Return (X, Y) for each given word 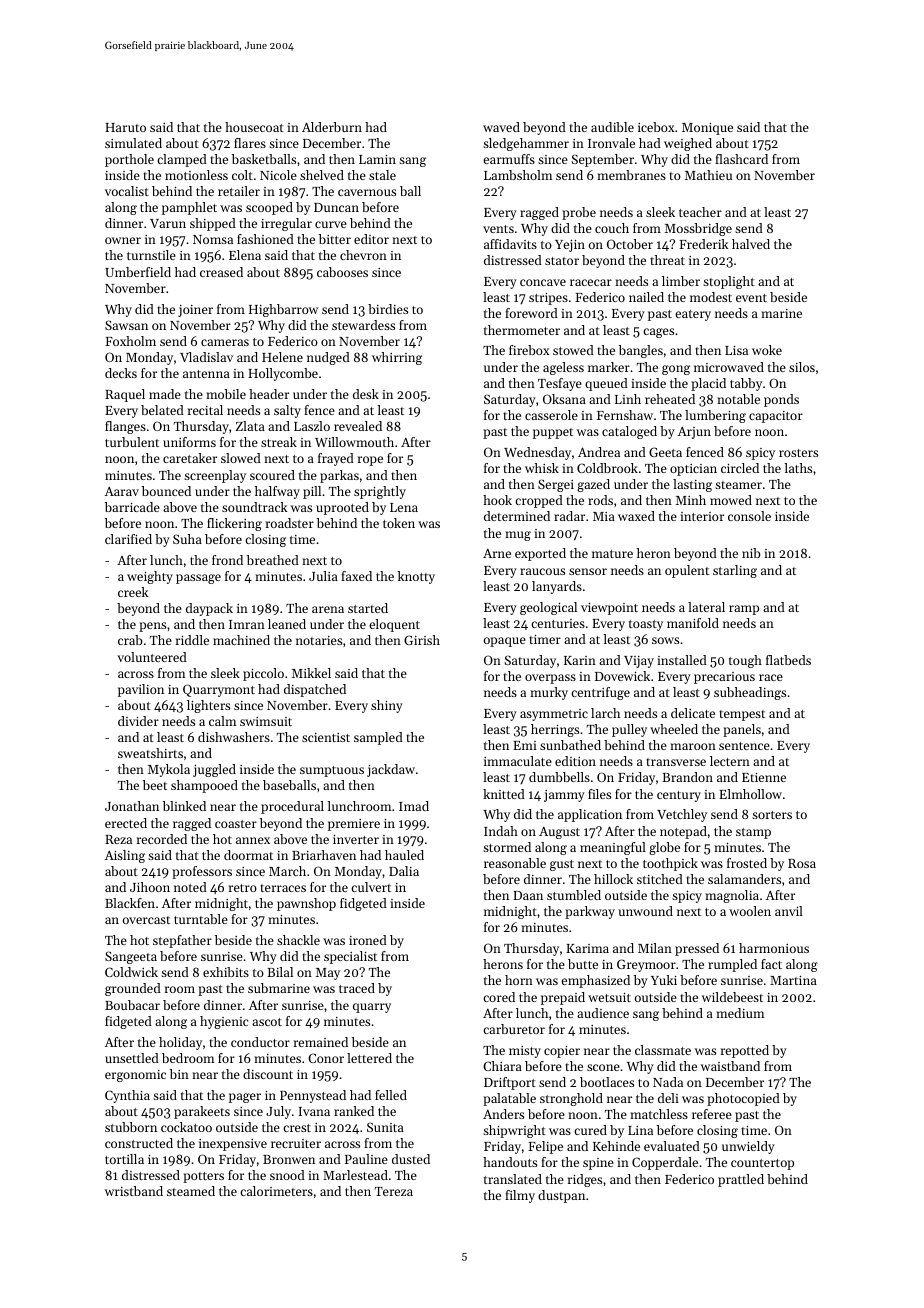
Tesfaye (560, 384)
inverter (356, 839)
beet (155, 785)
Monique (707, 129)
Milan (655, 948)
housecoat (254, 127)
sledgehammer (526, 144)
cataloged (629, 432)
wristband (134, 1191)
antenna (206, 374)
